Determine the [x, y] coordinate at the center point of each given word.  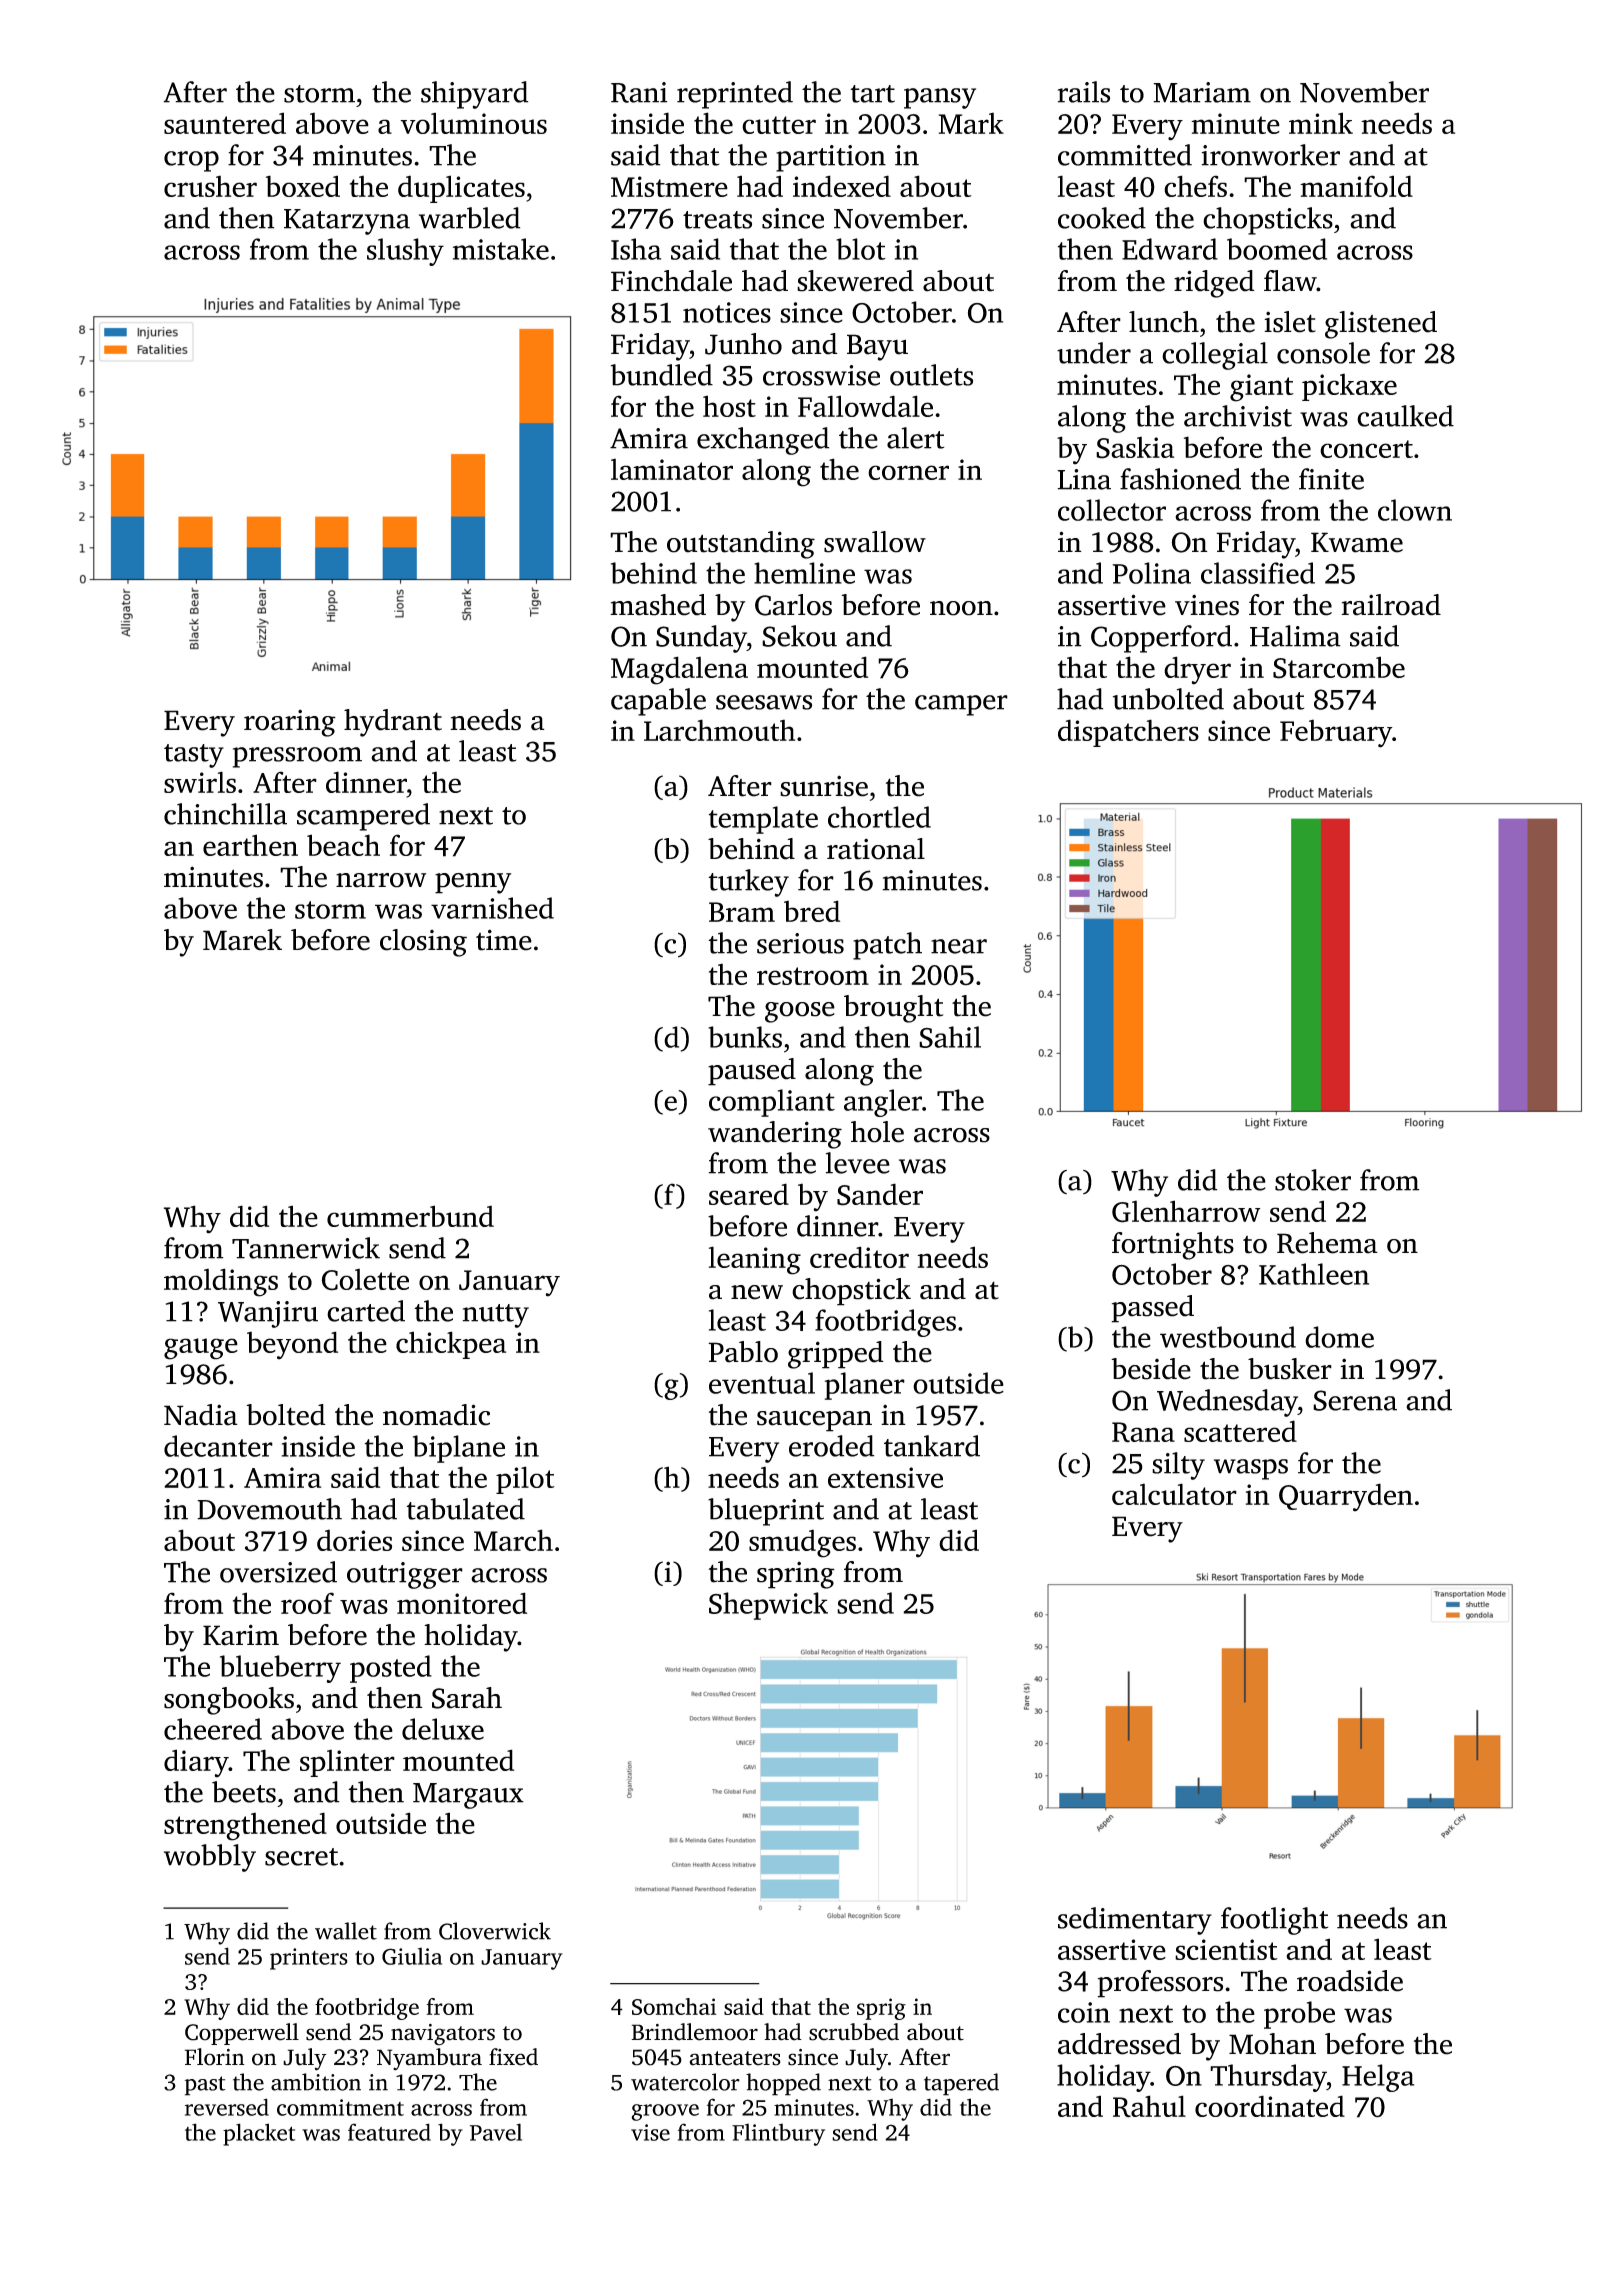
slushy [405, 252]
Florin [215, 2057]
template [763, 820]
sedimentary [1135, 1921]
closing [423, 943]
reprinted [735, 95]
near [959, 946]
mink [1321, 123]
